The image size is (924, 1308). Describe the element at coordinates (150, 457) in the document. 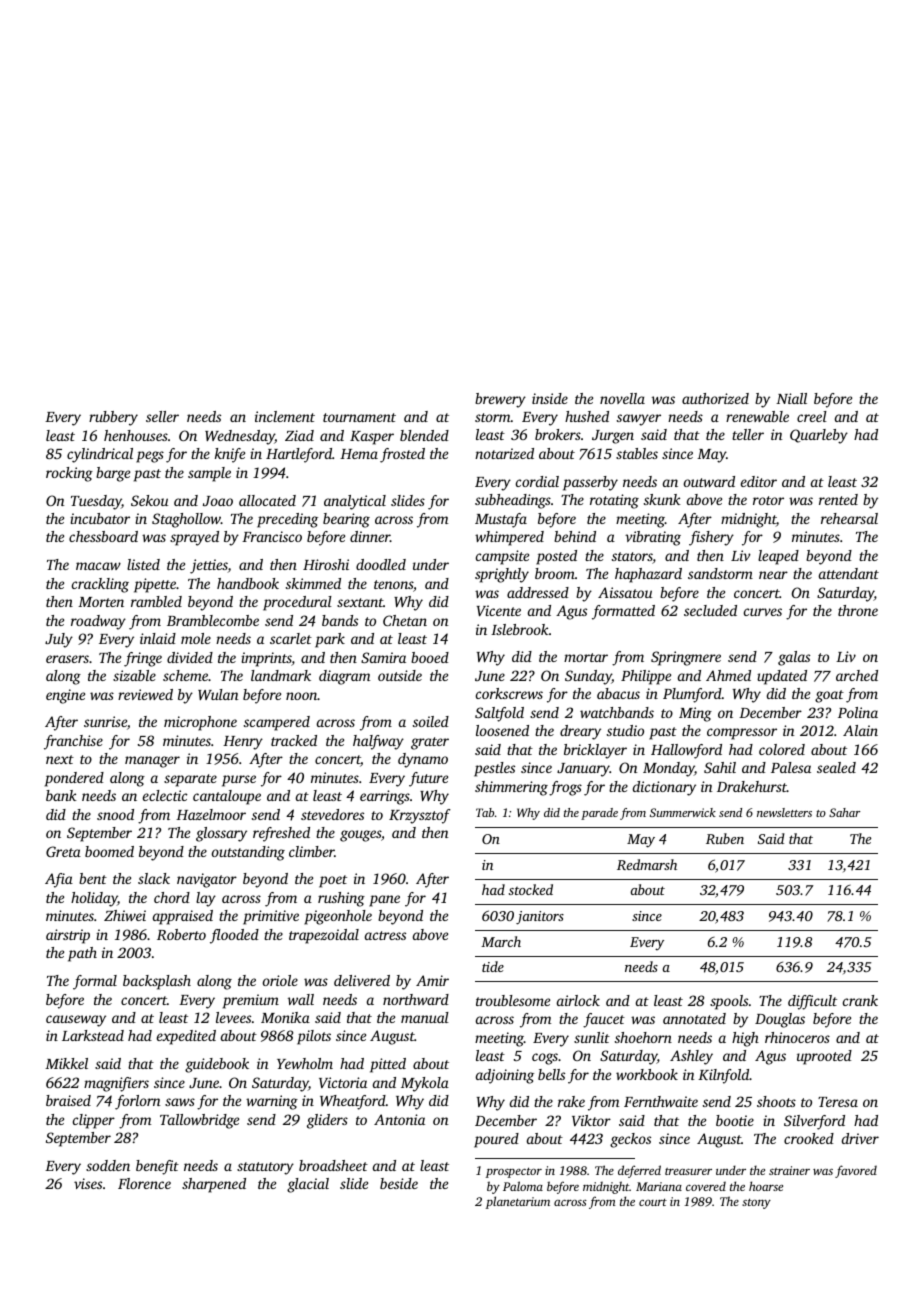

I see `pegs` at that location.
